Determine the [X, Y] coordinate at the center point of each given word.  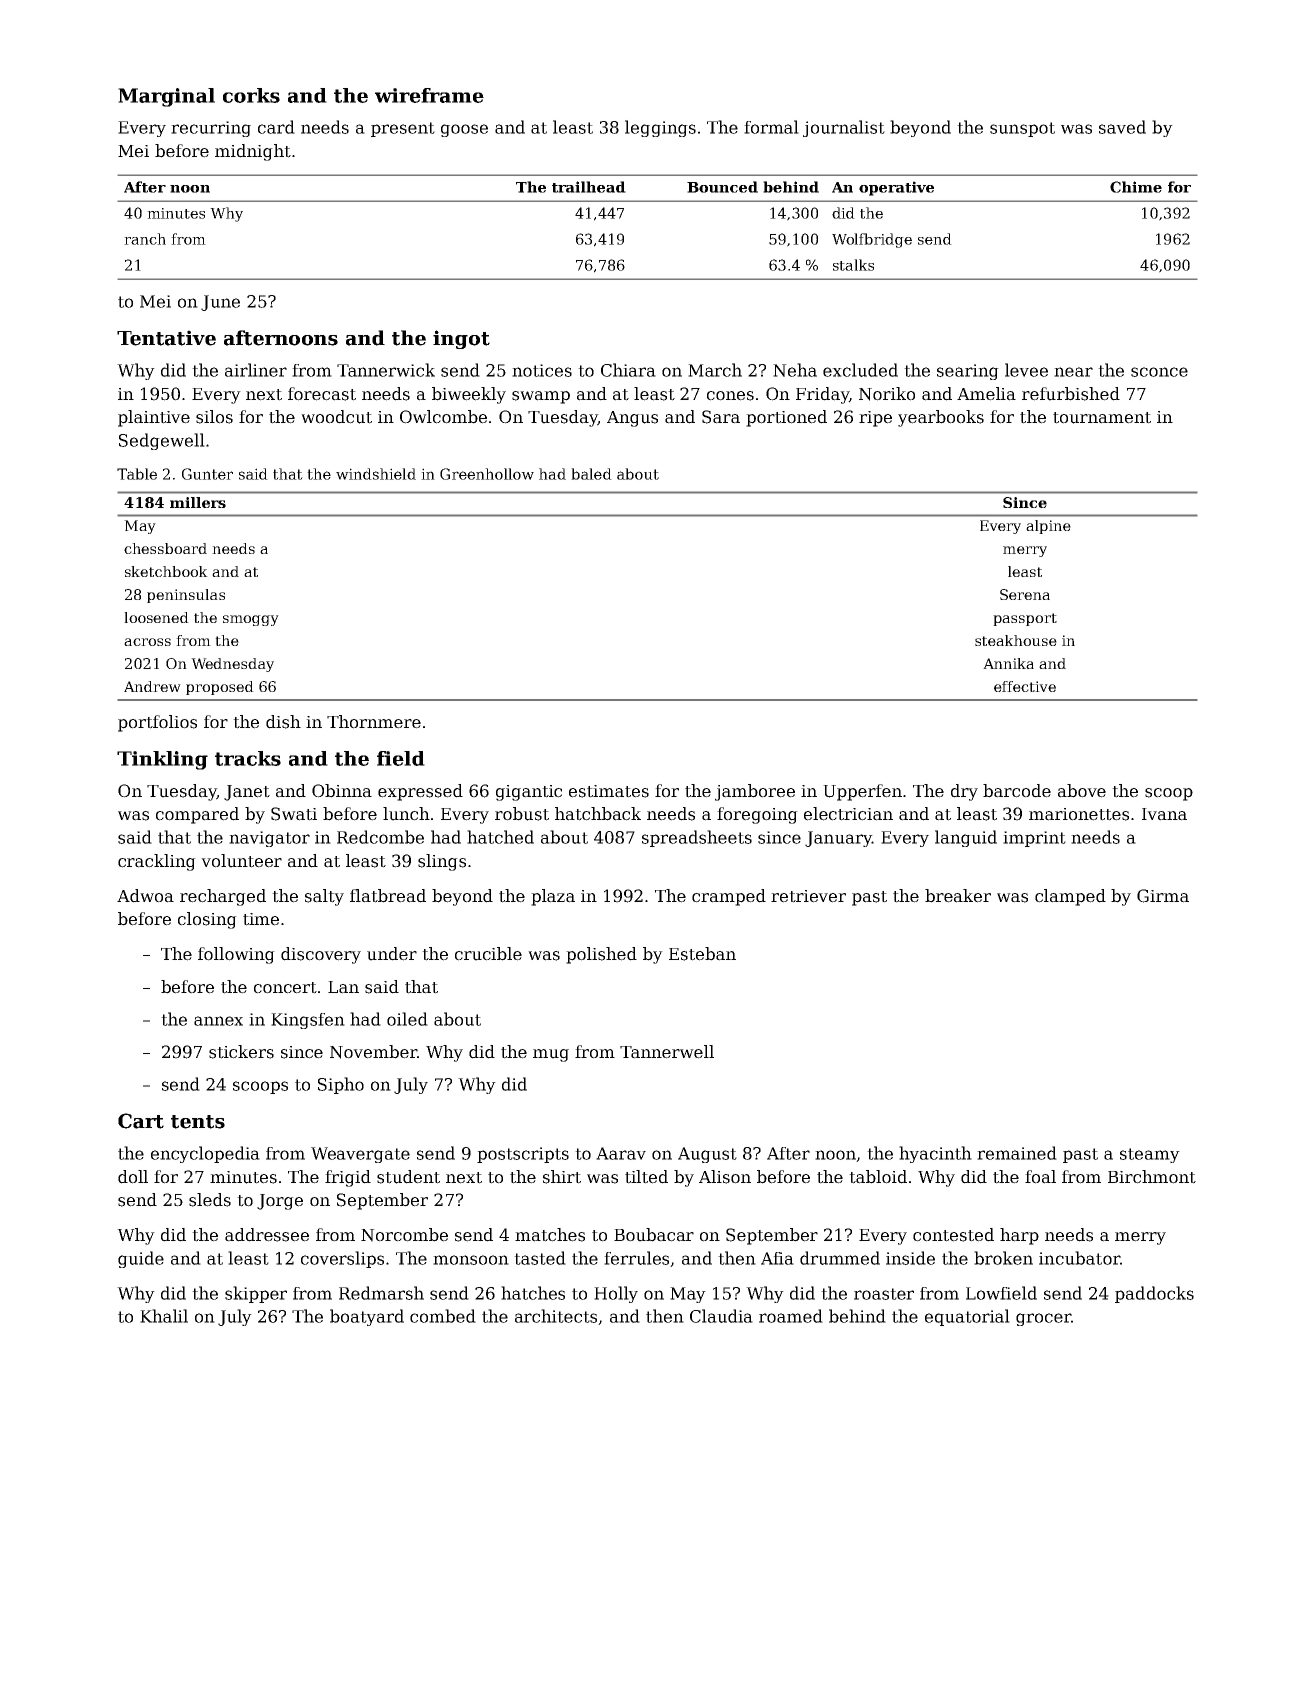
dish [283, 722]
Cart [141, 1121]
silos [214, 417]
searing [968, 372]
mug [551, 1055]
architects [556, 1316]
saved [1122, 127]
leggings [660, 128]
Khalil [164, 1316]
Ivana [1164, 814]
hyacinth [935, 1154]
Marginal [166, 97]
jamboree [755, 792]
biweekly [469, 395]
